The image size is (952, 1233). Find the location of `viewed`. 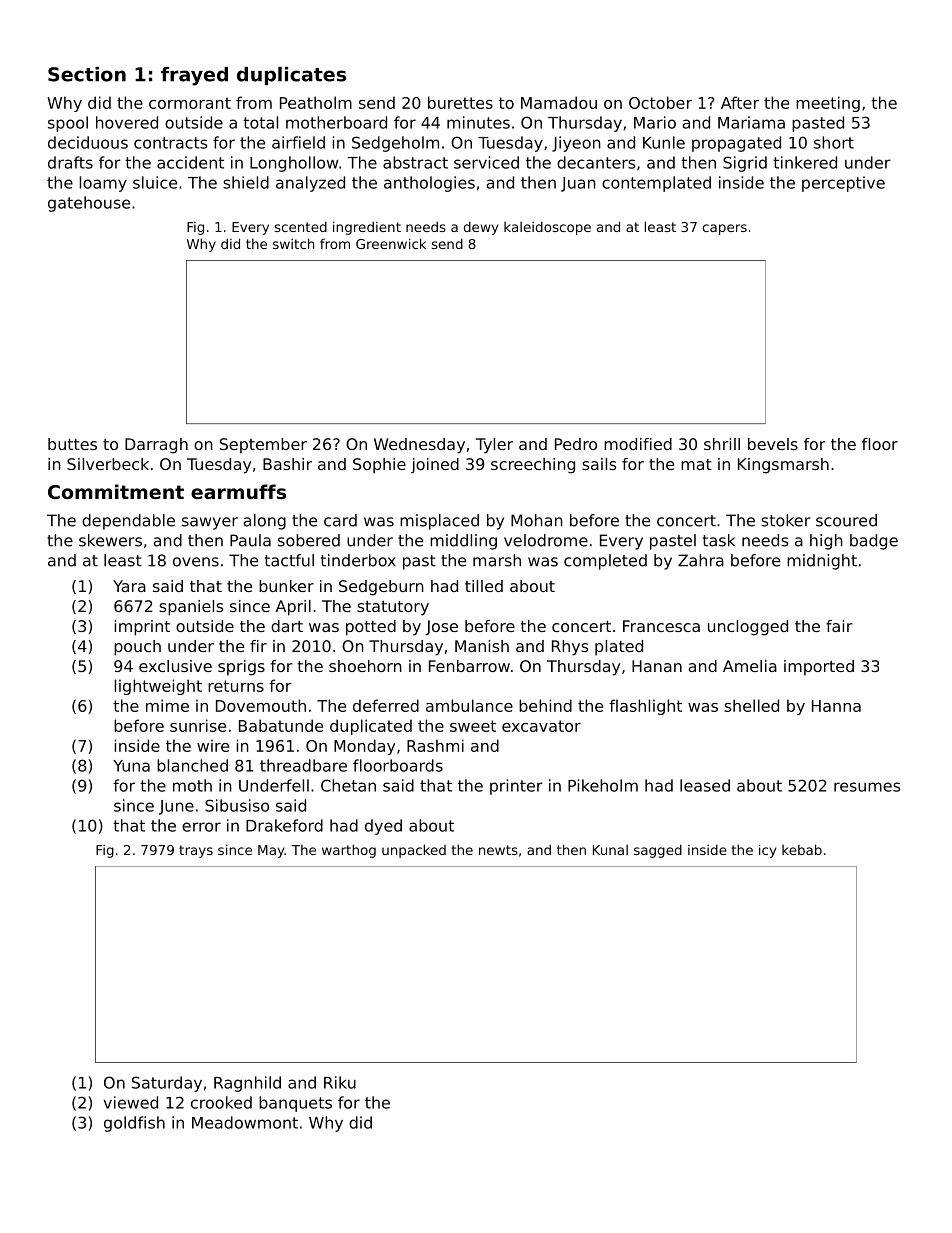

viewed is located at coordinates (130, 1102).
